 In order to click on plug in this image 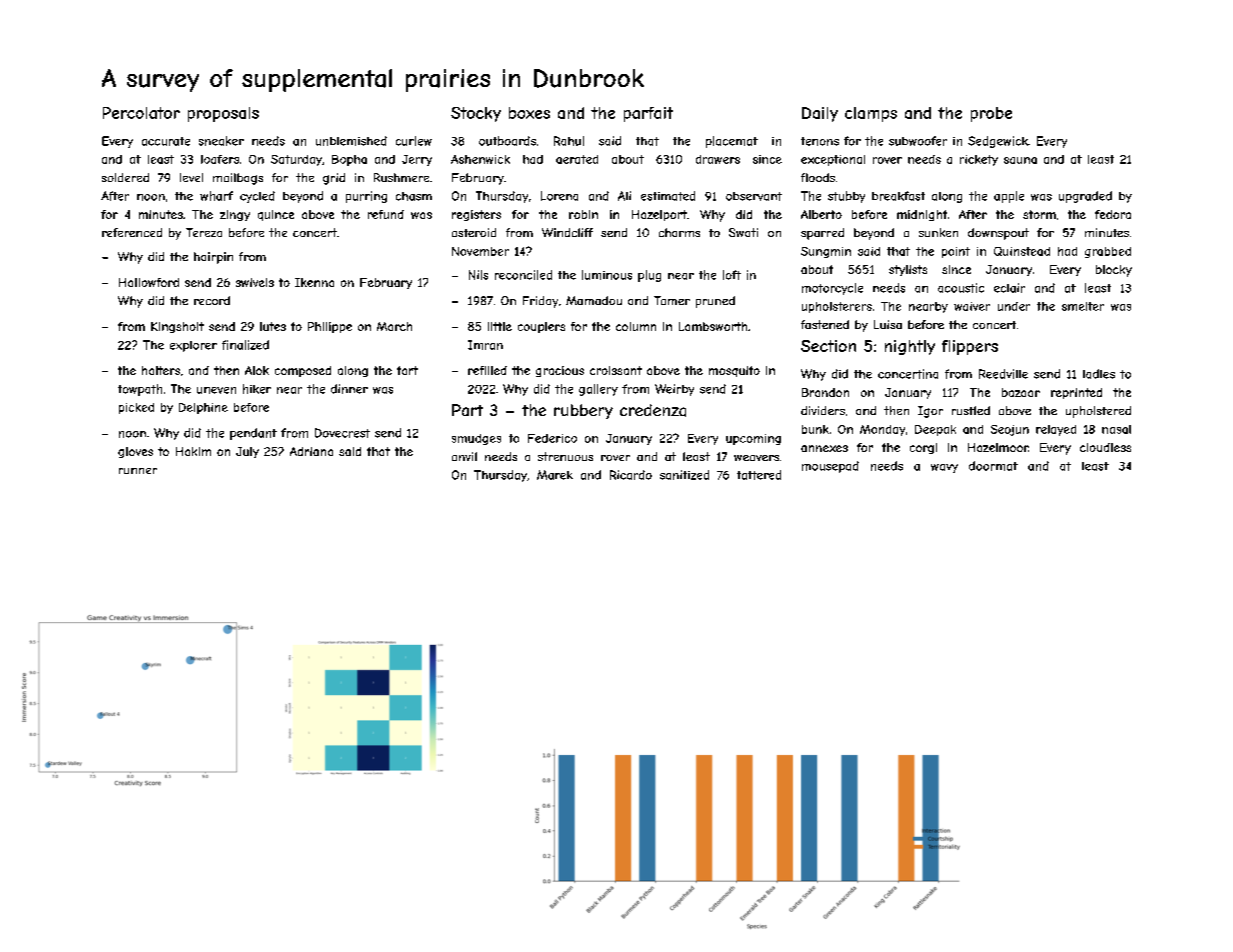, I will do `click(649, 276)`.
